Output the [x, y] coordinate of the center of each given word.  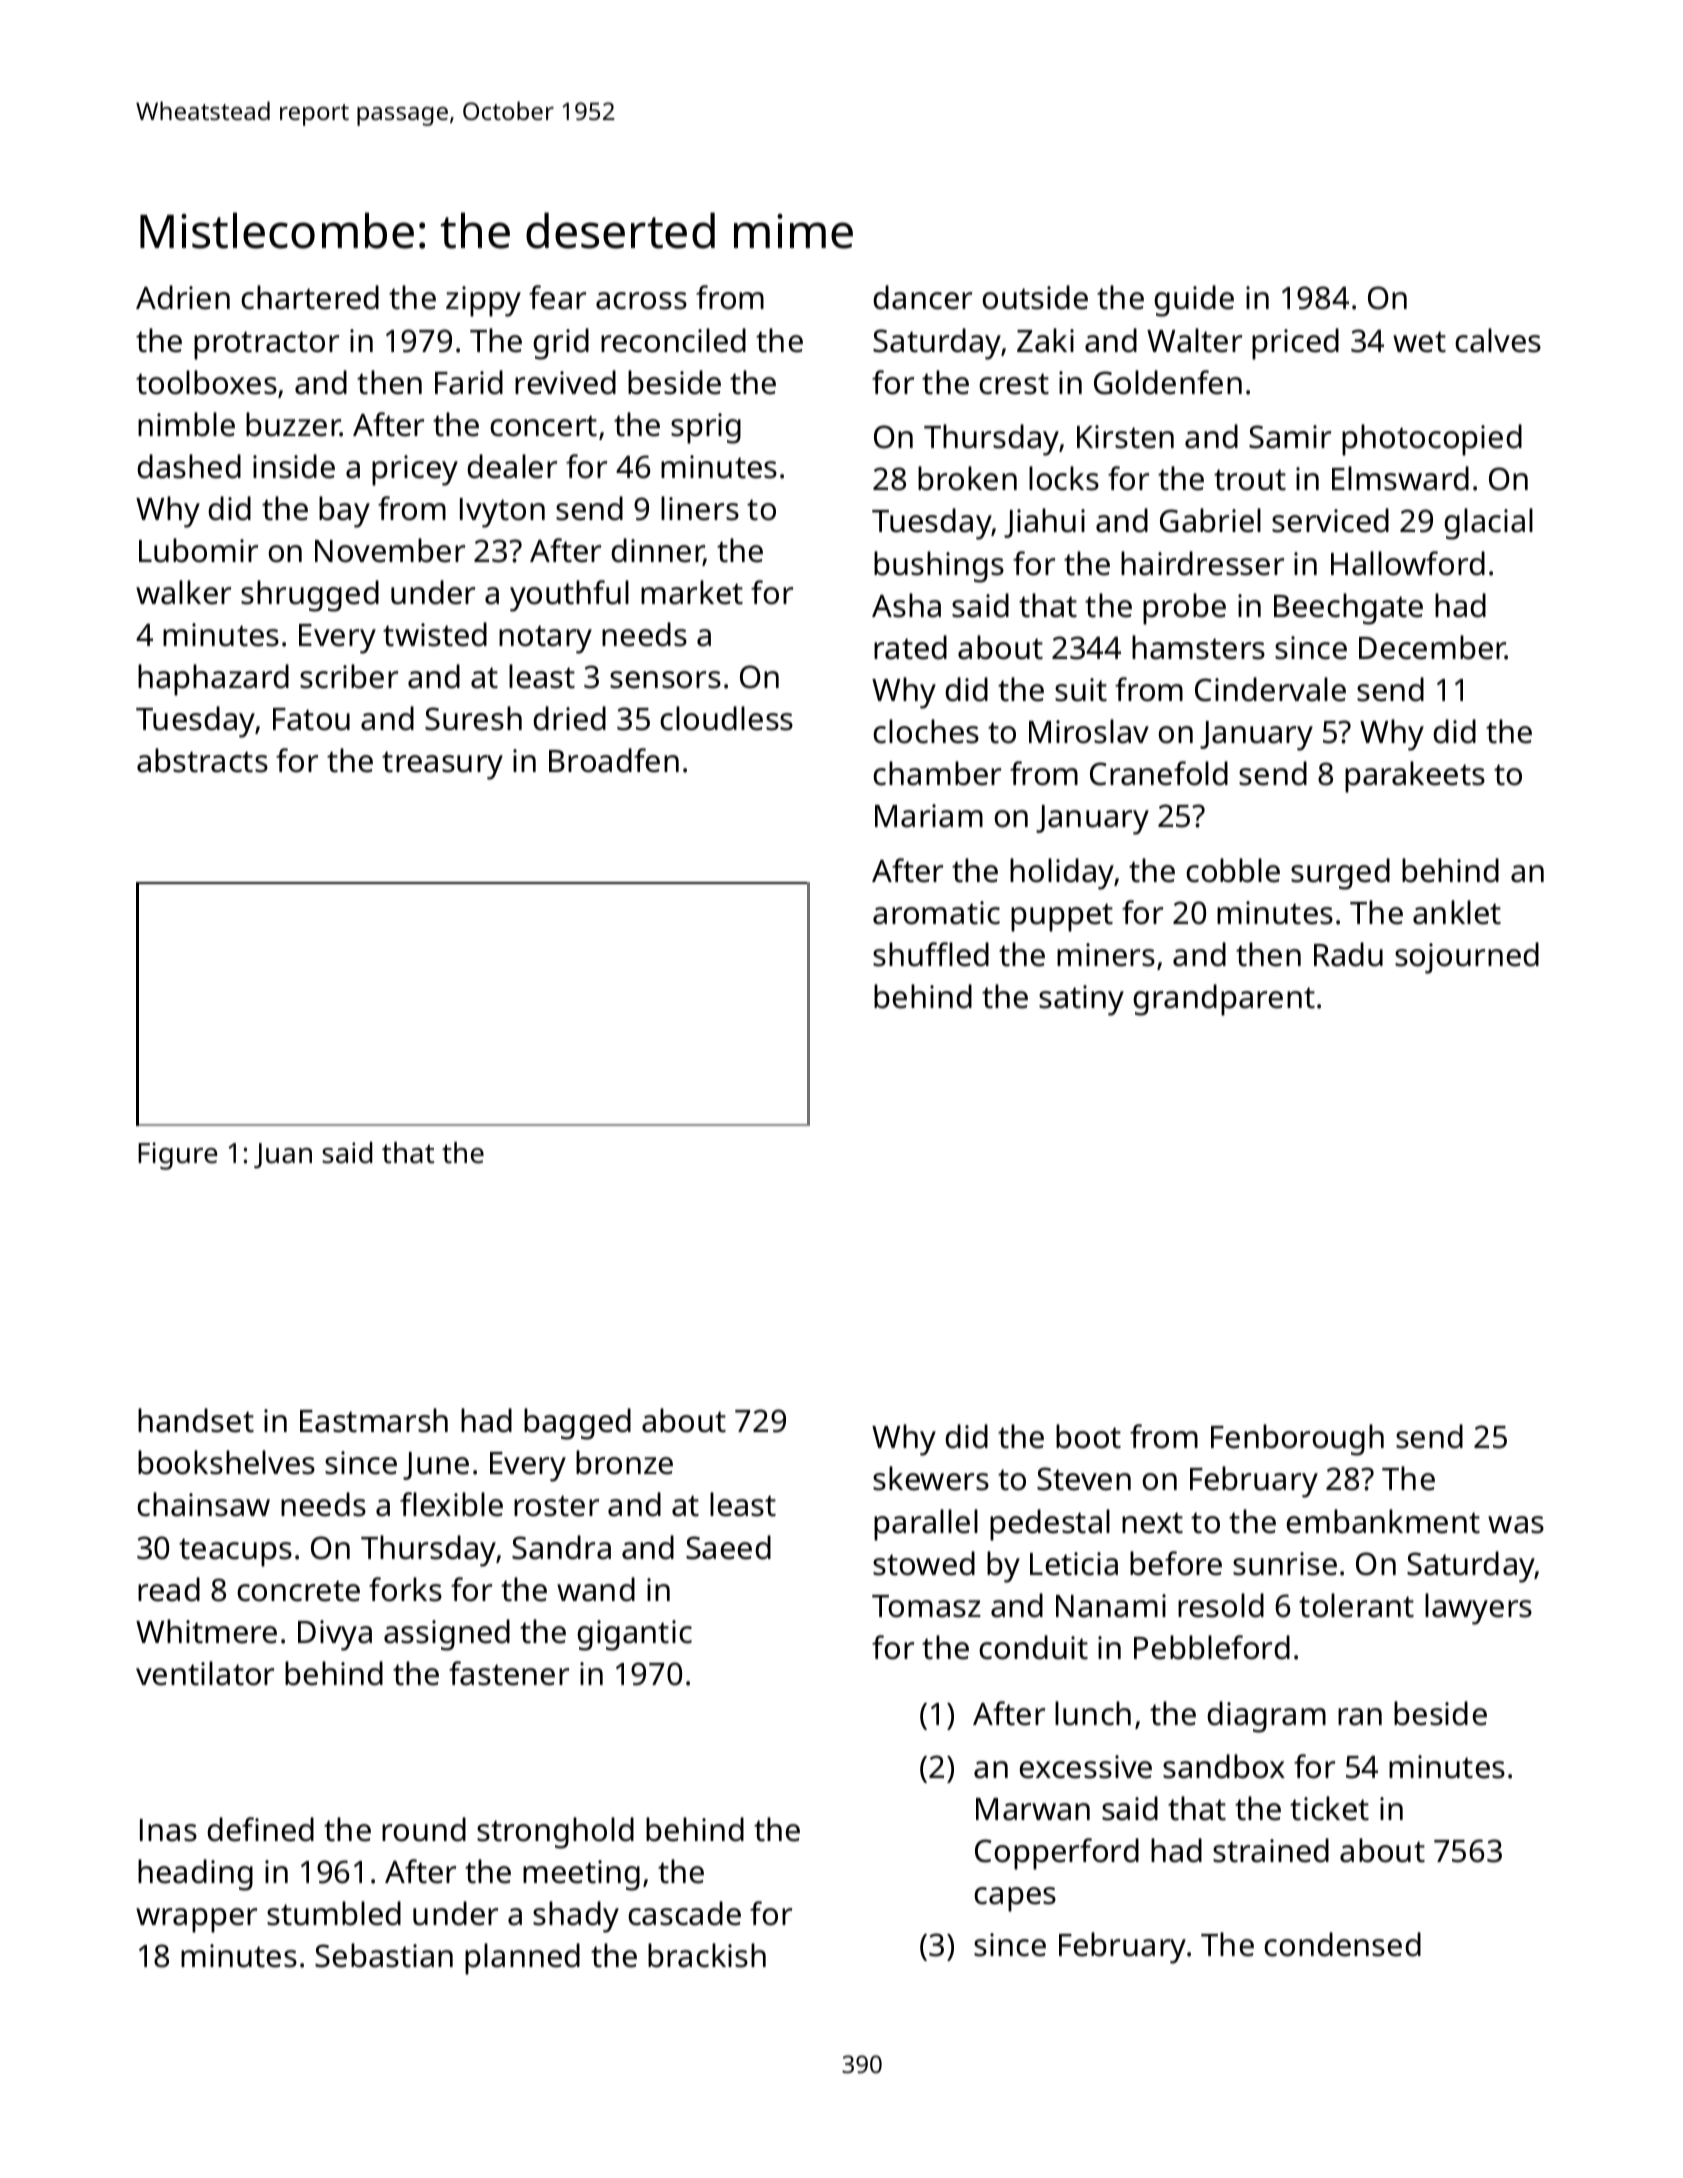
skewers [931, 1478]
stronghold [555, 1833]
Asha [906, 605]
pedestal [1050, 1525]
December [1432, 647]
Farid [469, 382]
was [1516, 1525]
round [424, 1829]
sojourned [1467, 958]
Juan [283, 1156]
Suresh [473, 718]
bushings [939, 567]
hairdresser [1202, 563]
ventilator [205, 1673]
